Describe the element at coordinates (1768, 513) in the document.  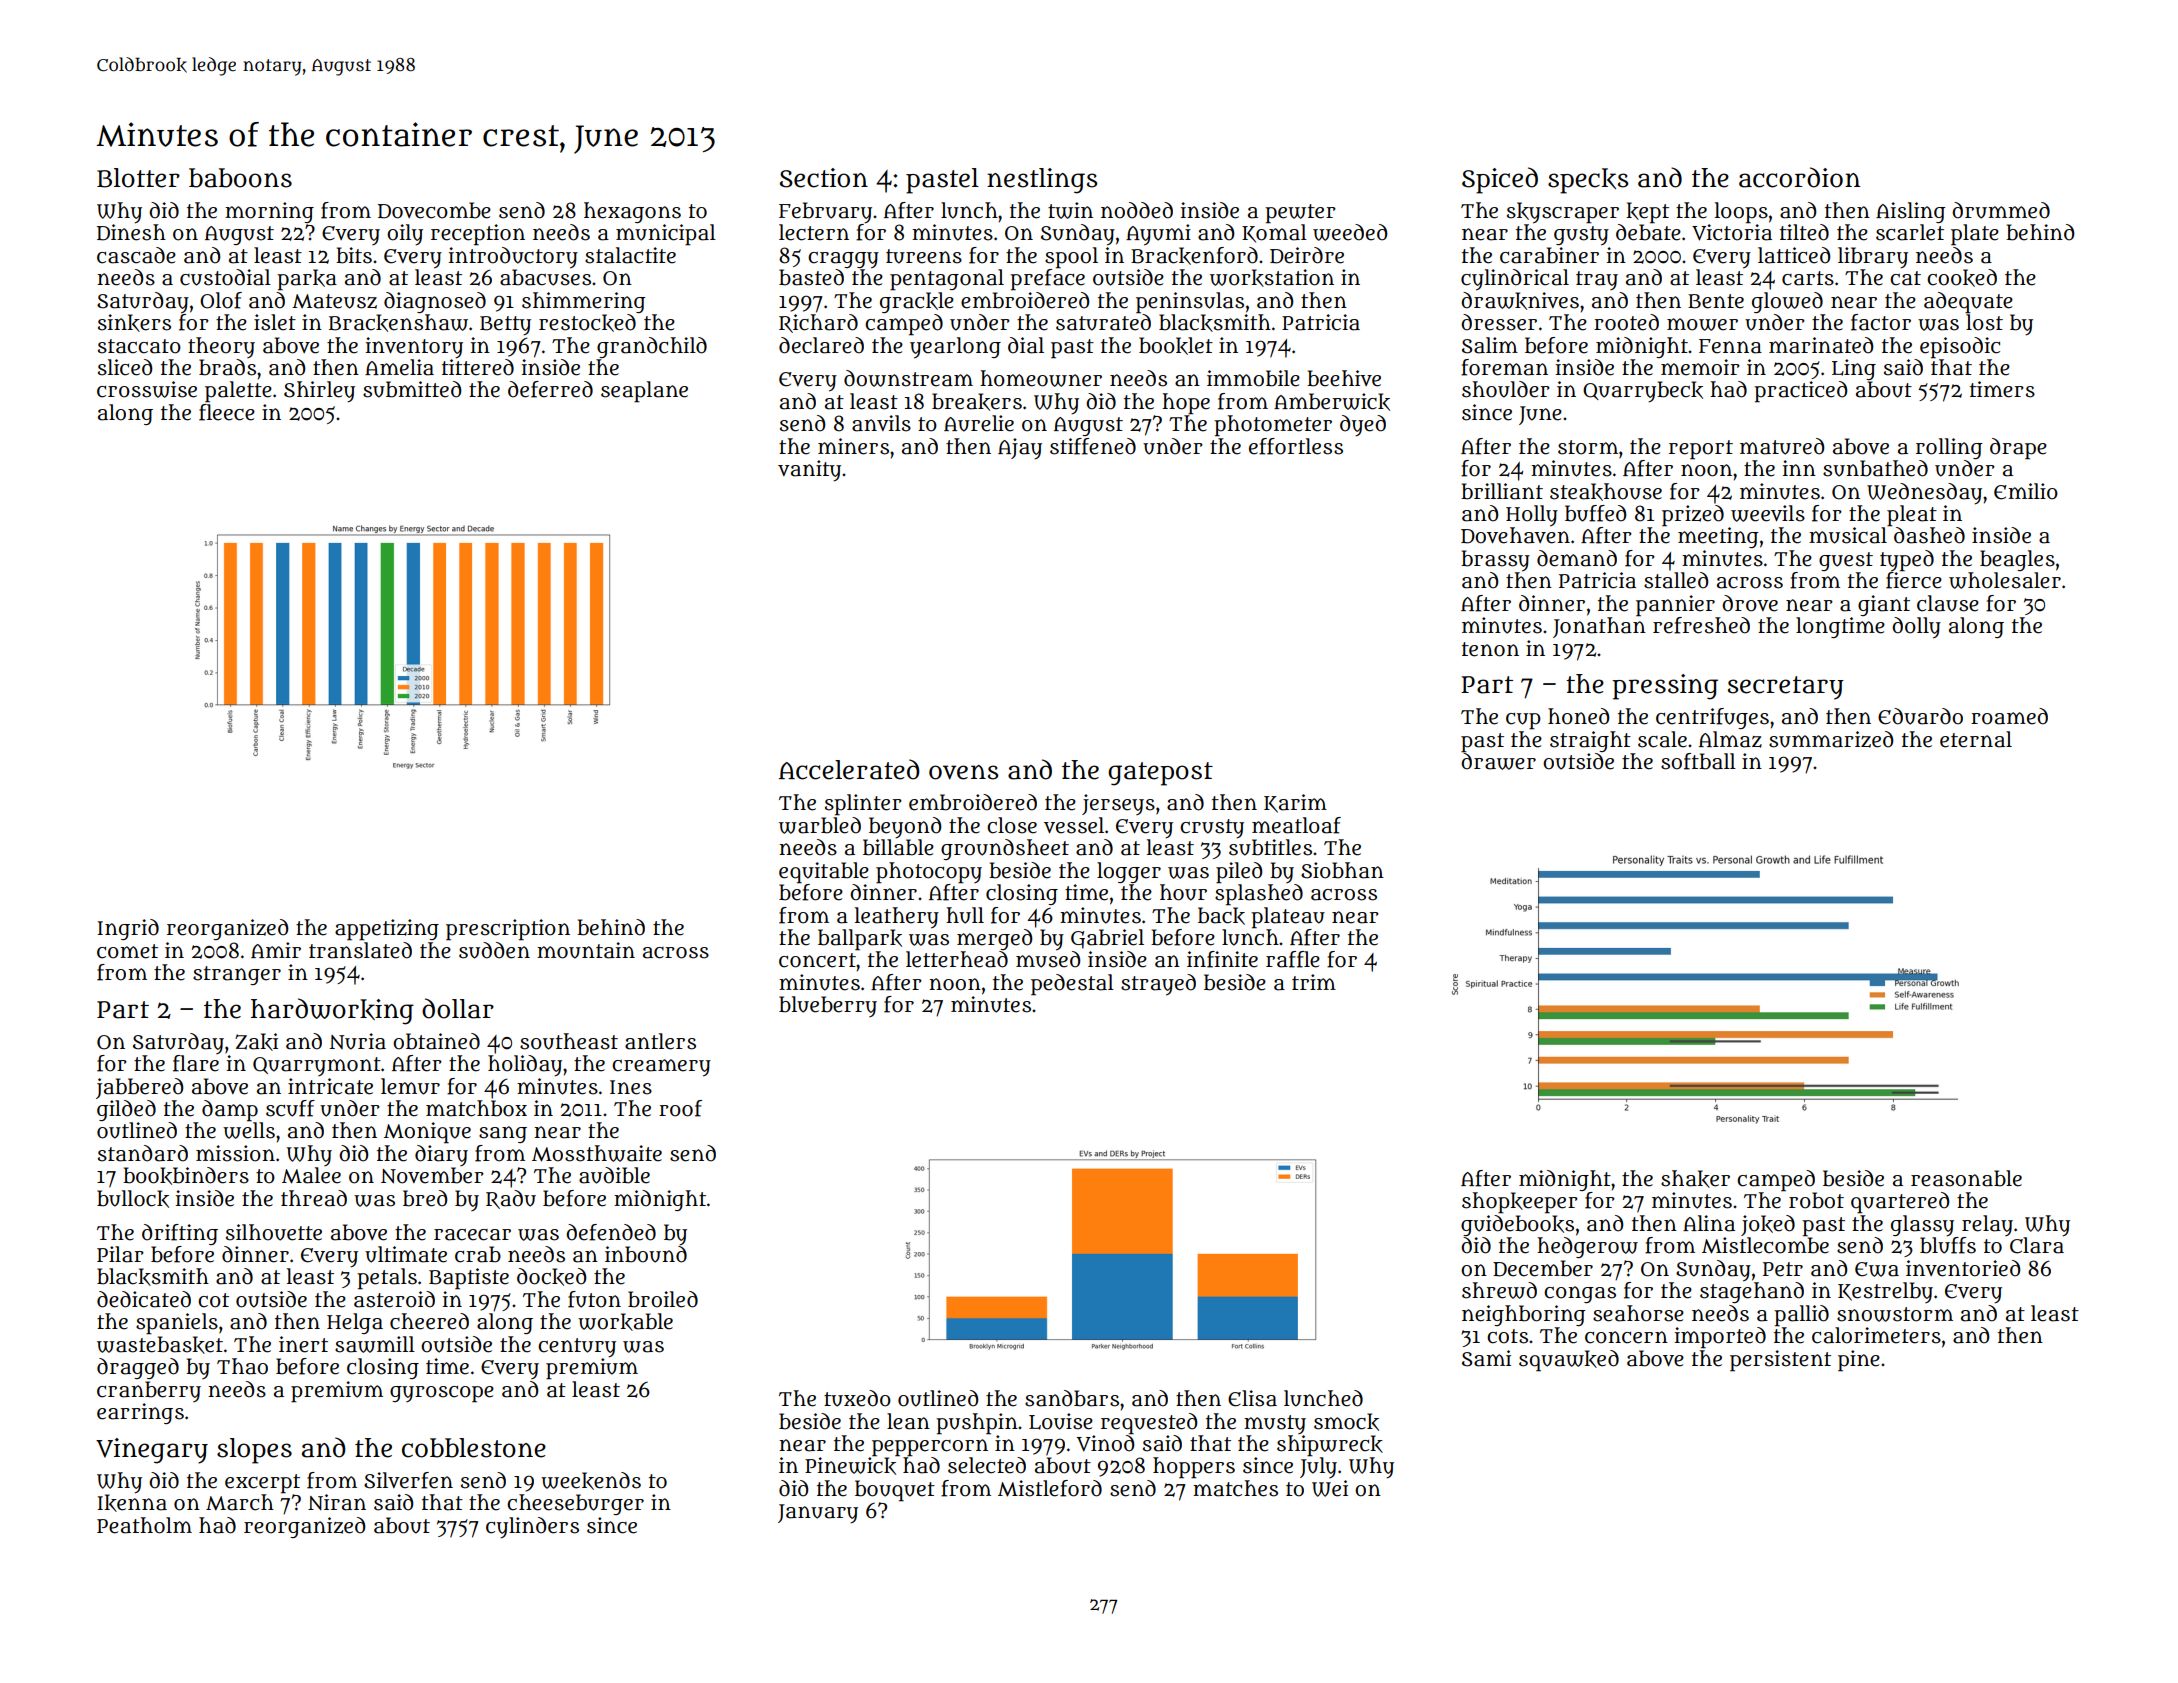
I see `weevils` at that location.
